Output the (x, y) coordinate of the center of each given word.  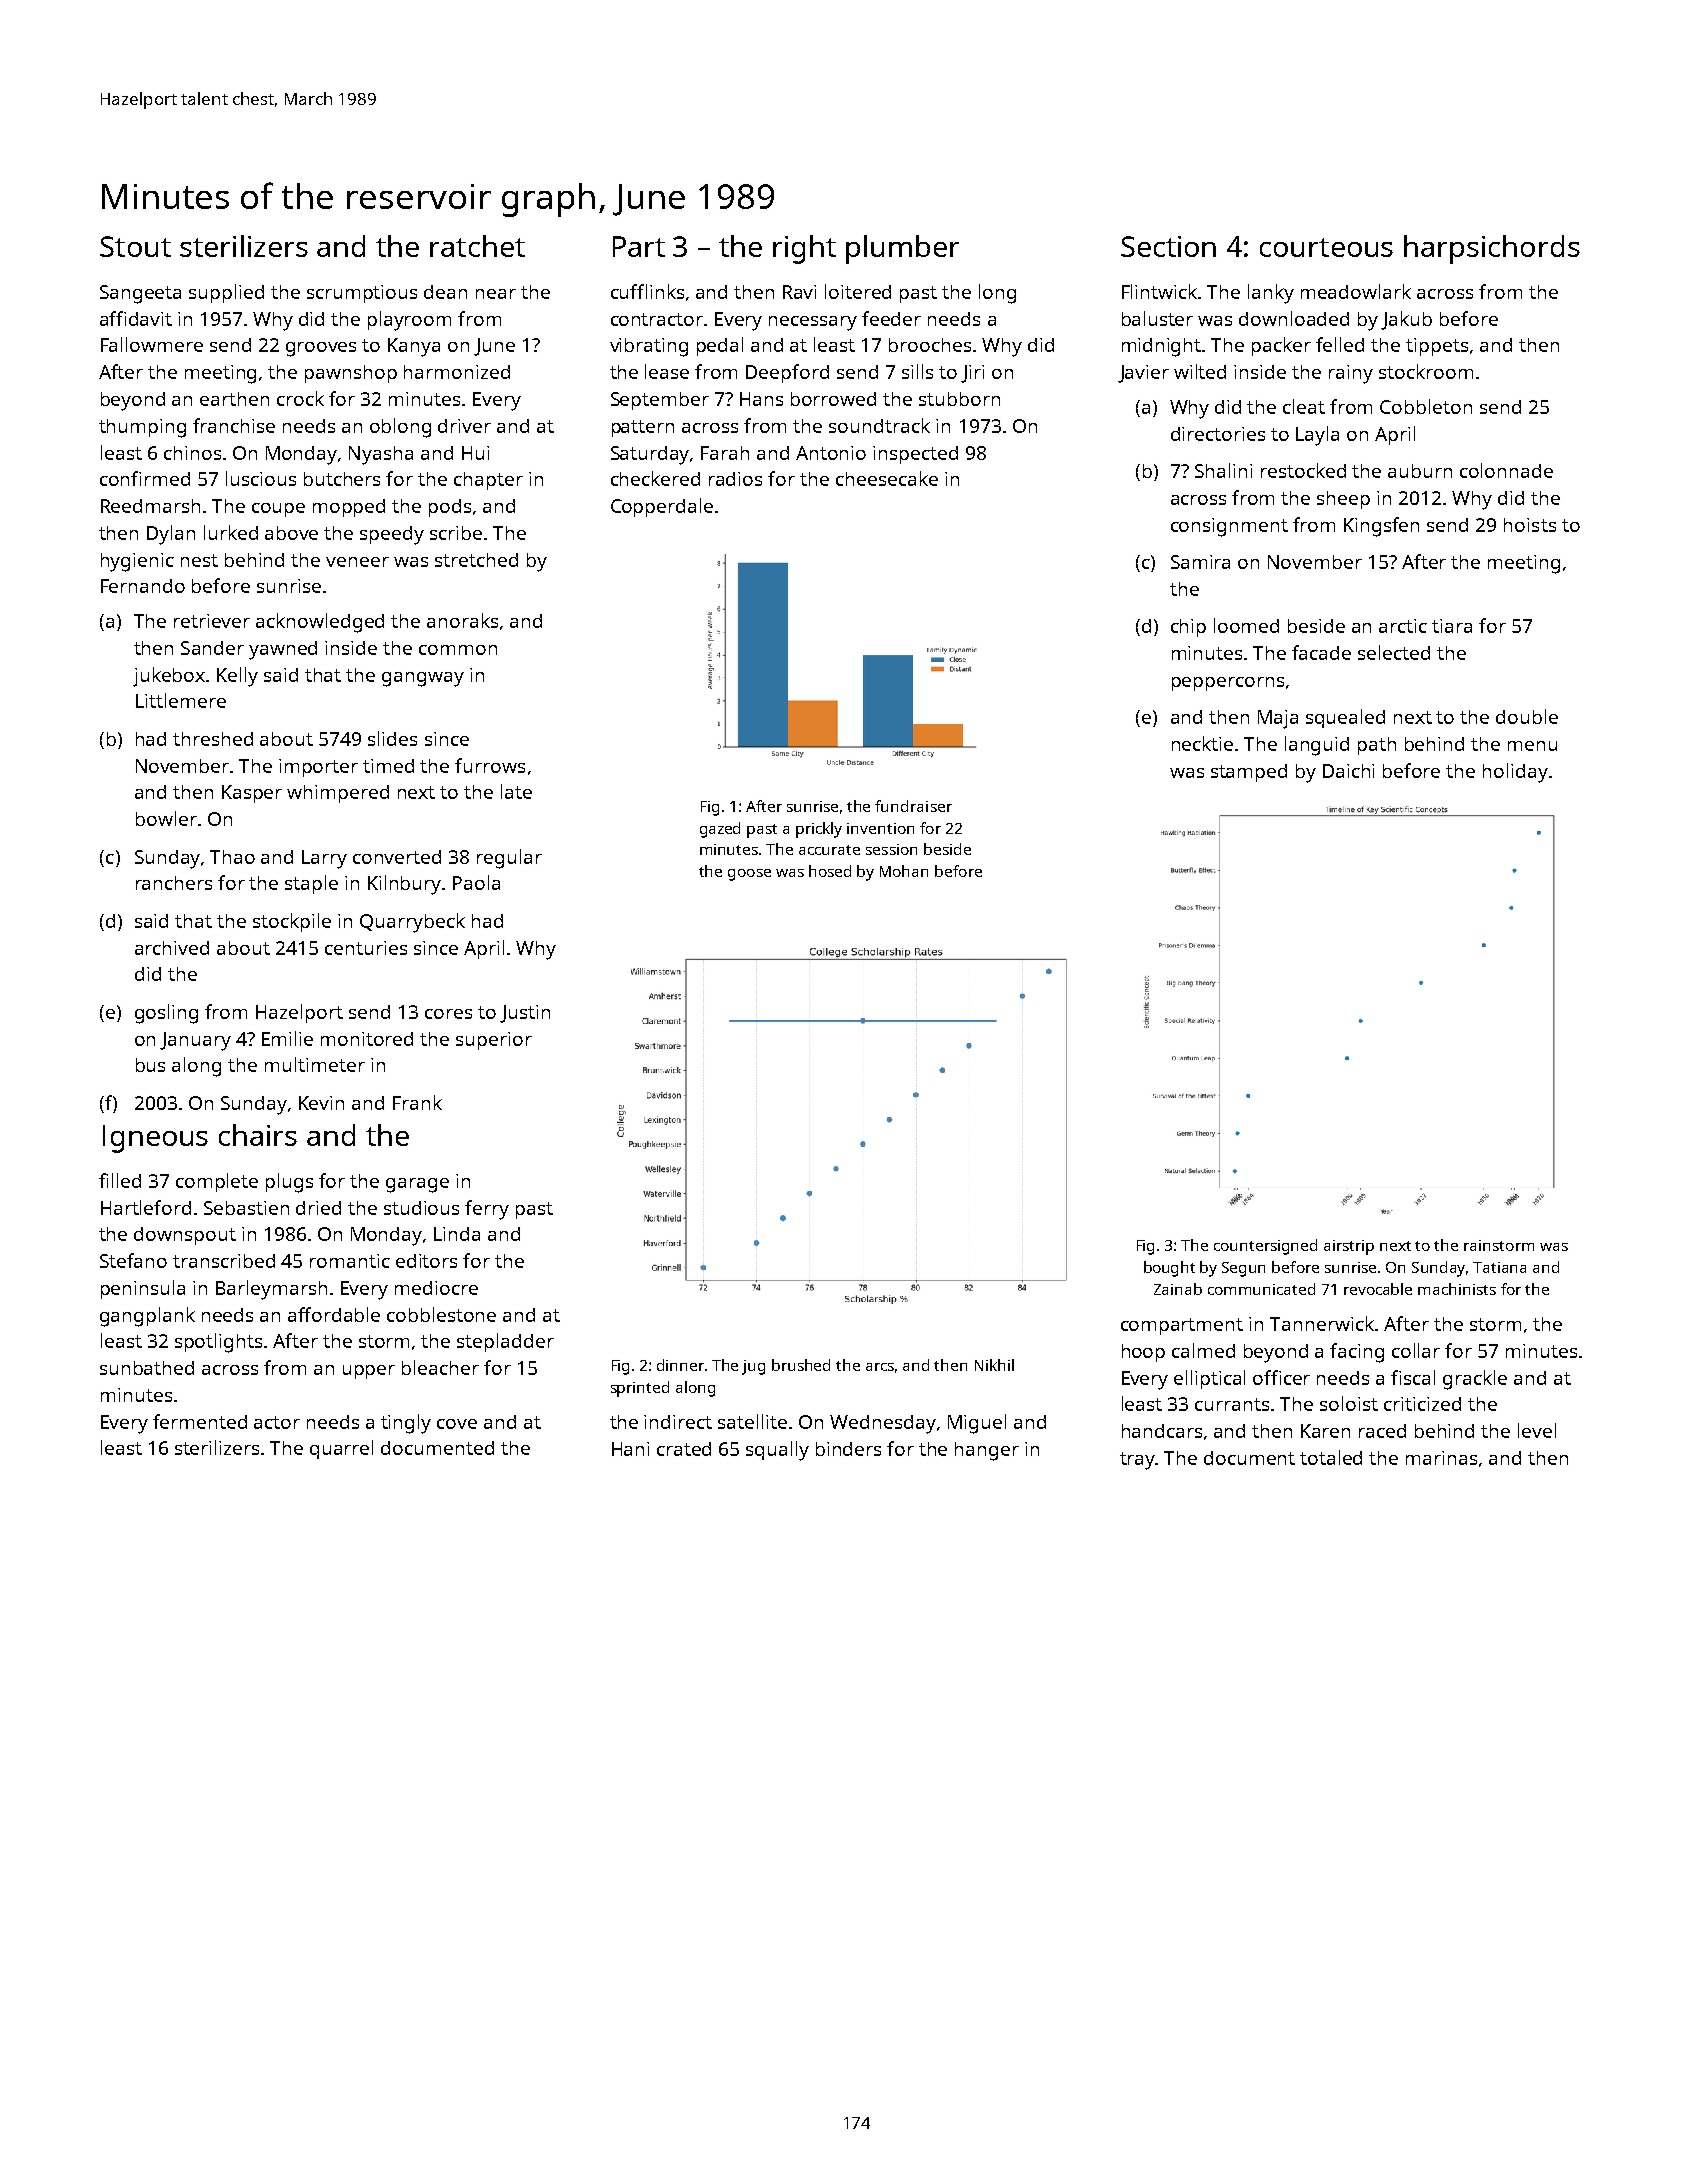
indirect (678, 1422)
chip (1188, 628)
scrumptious (362, 294)
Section (1168, 246)
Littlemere (181, 700)
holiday (1515, 773)
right (804, 249)
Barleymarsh (271, 1290)
